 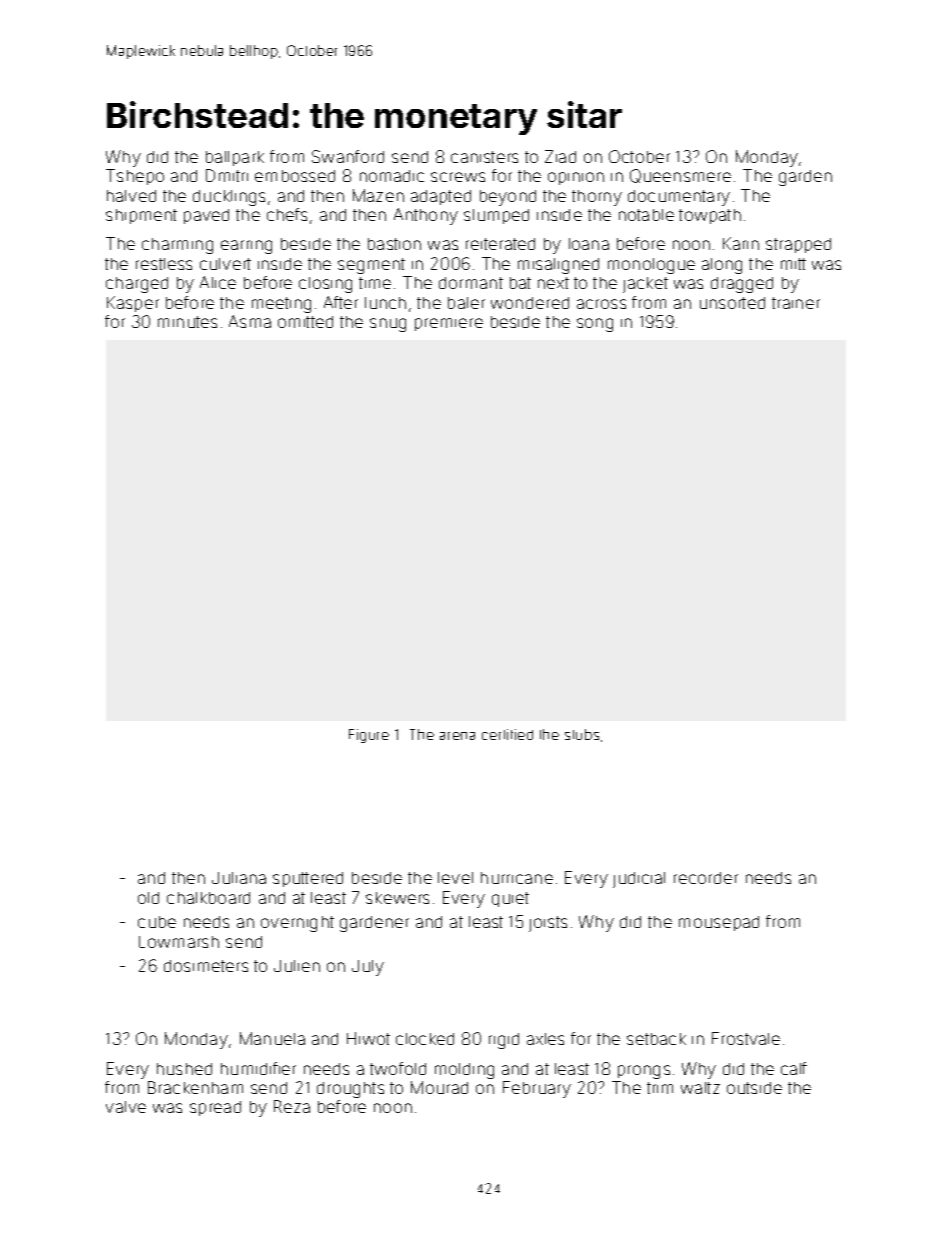 What do you see at coordinates (706, 878) in the image?
I see `recorder` at bounding box center [706, 878].
